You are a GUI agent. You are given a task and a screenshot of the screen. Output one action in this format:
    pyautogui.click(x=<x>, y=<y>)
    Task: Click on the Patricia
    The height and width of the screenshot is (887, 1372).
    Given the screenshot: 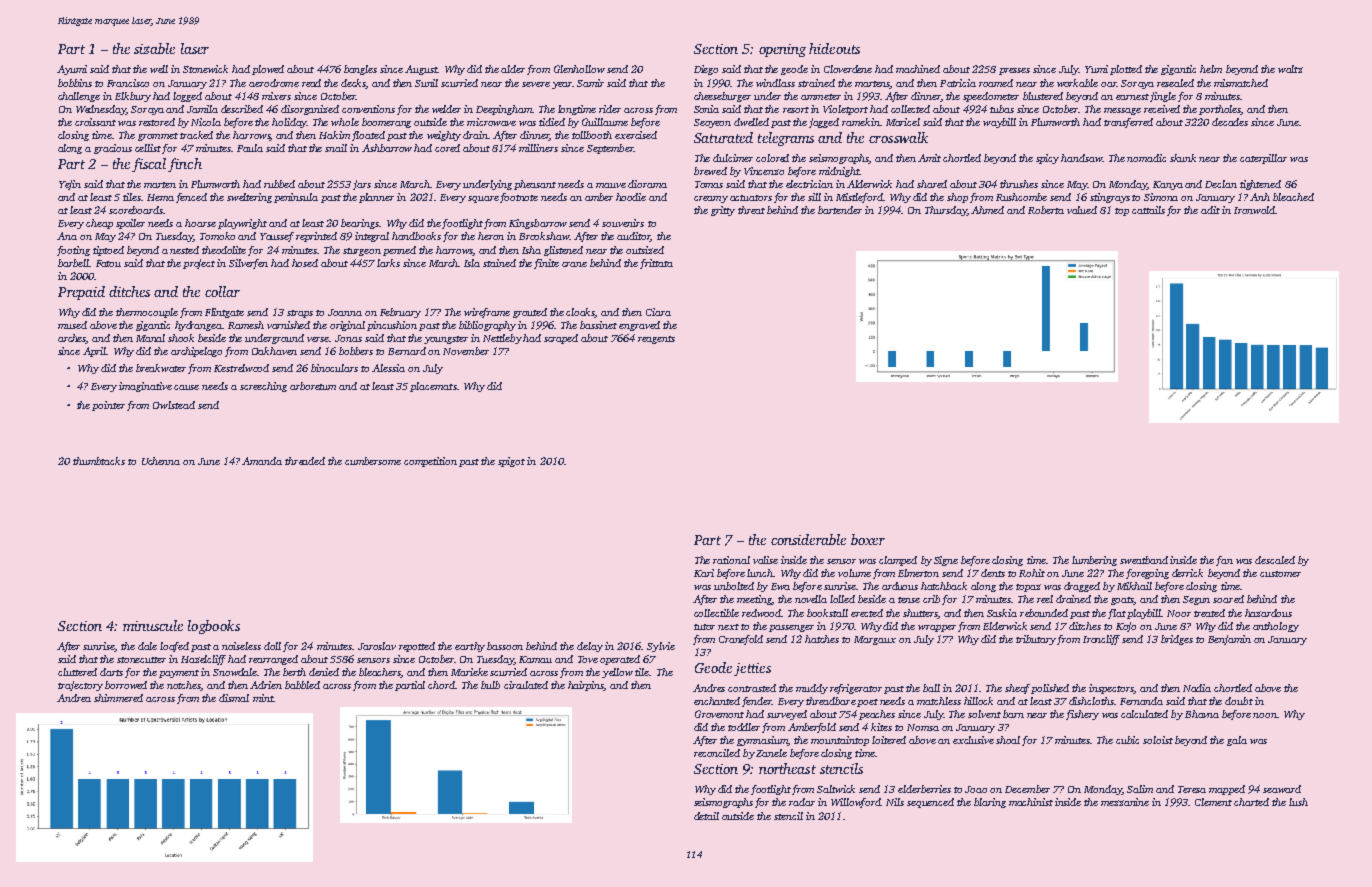 What is the action you would take?
    pyautogui.click(x=958, y=83)
